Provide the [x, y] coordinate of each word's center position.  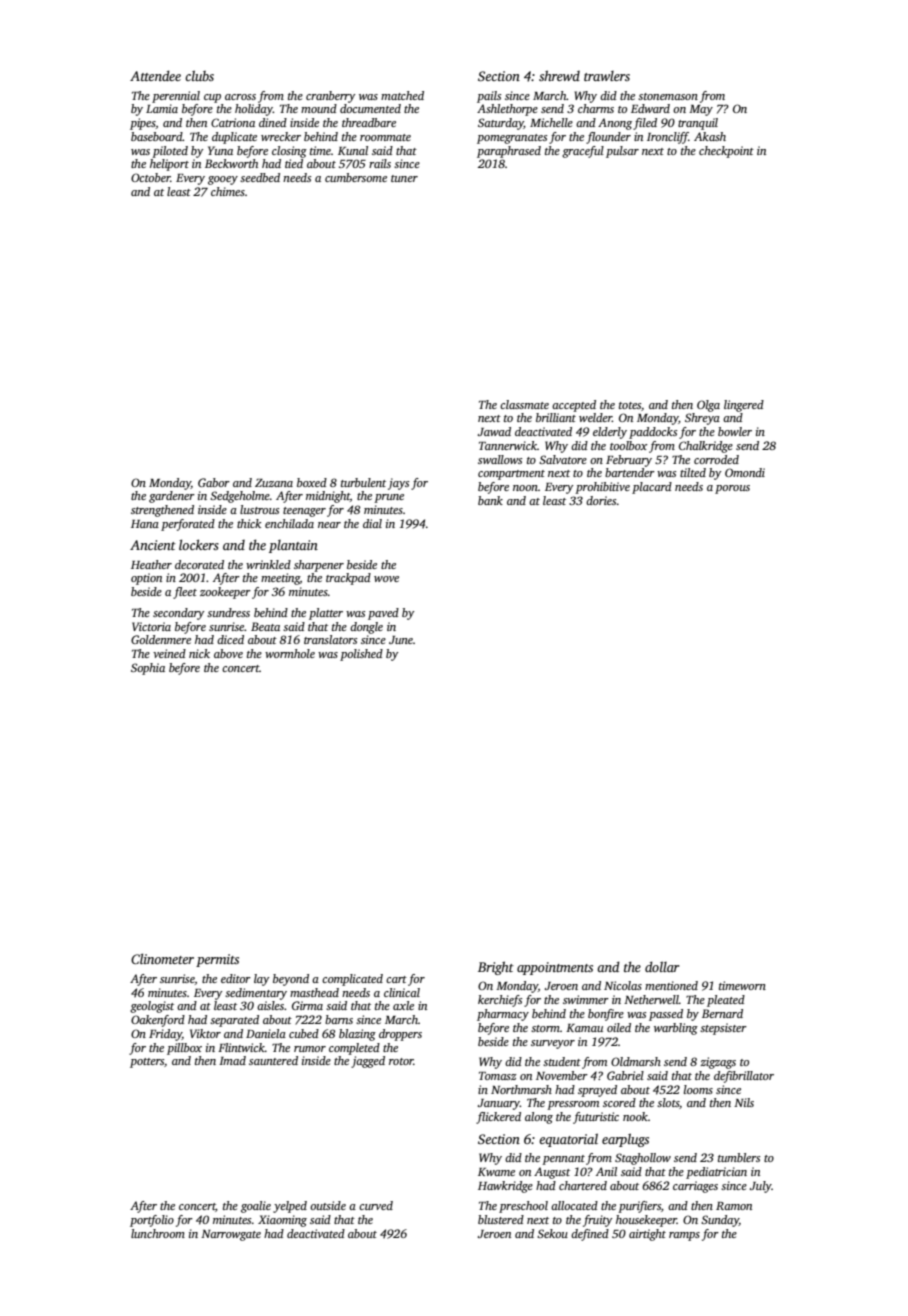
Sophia [148, 669]
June [401, 640]
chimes [228, 191]
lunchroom [158, 1233]
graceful [583, 152]
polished [361, 655]
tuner [404, 178]
